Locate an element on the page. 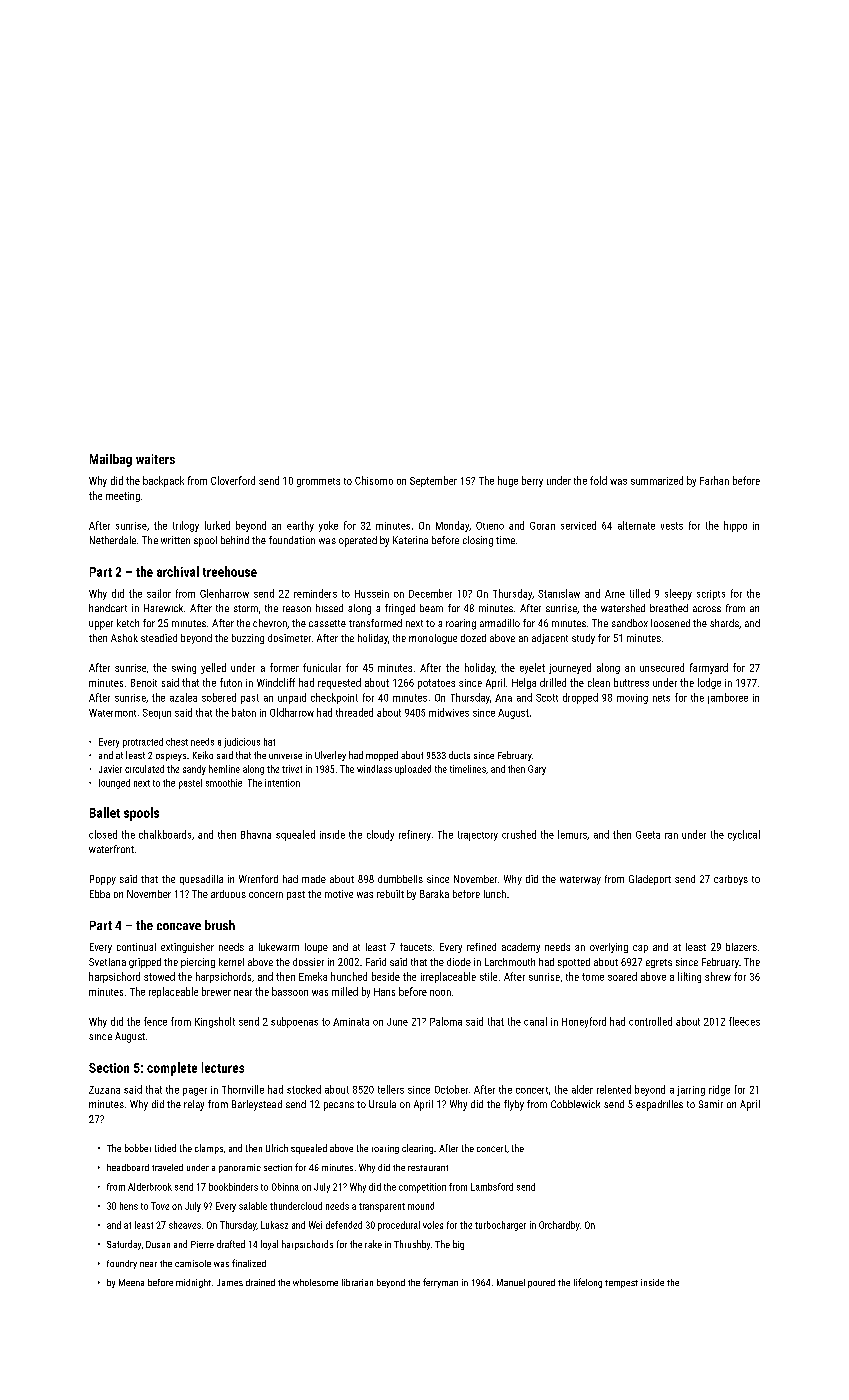 The width and height of the document is (849, 1400). alternate is located at coordinates (636, 525).
